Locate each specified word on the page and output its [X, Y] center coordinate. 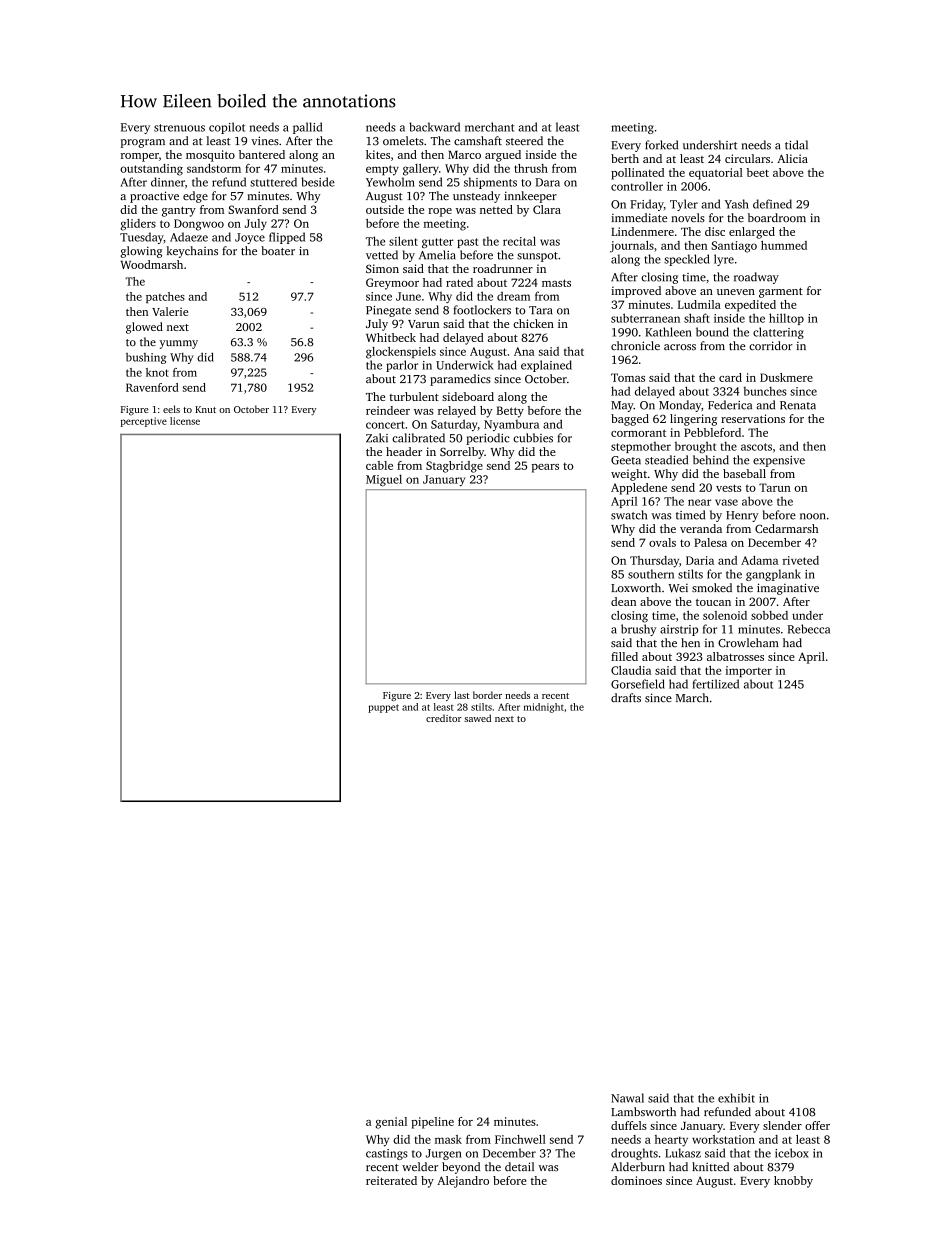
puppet [383, 708]
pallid [307, 128]
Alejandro [463, 1182]
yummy [179, 344]
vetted [382, 255]
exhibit [736, 1098]
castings [387, 1154]
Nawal [627, 1098]
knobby [793, 1182]
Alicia [792, 158]
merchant [489, 127]
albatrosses [735, 656]
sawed [477, 718]
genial [391, 1123]
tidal [796, 145]
